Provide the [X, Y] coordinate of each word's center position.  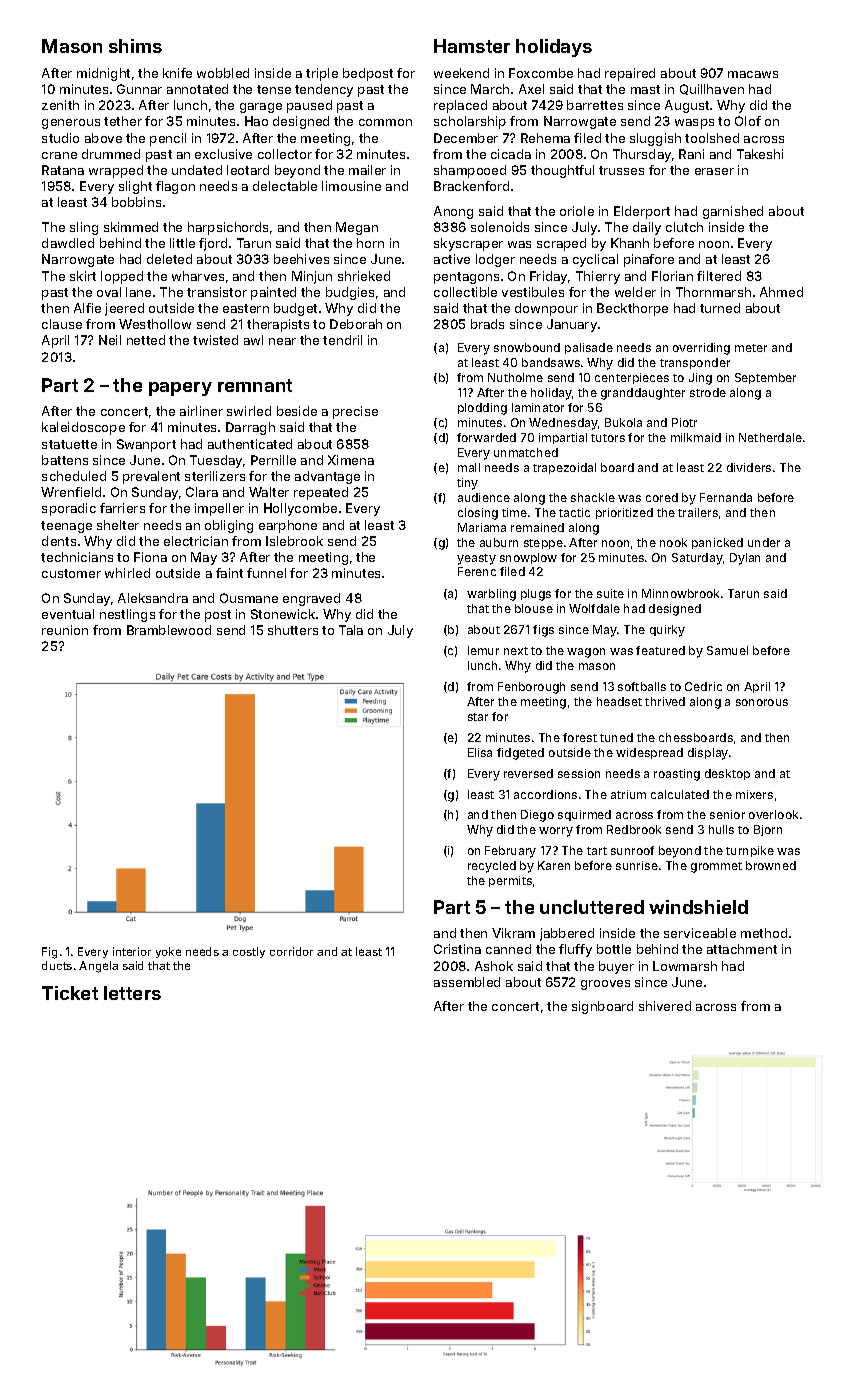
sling [84, 228]
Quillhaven [712, 89]
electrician [196, 541]
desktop [727, 774]
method [764, 933]
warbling [491, 595]
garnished [733, 212]
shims [135, 46]
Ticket [70, 993]
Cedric [703, 686]
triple [322, 74]
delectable [285, 186]
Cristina [457, 949]
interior [132, 951]
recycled [492, 867]
